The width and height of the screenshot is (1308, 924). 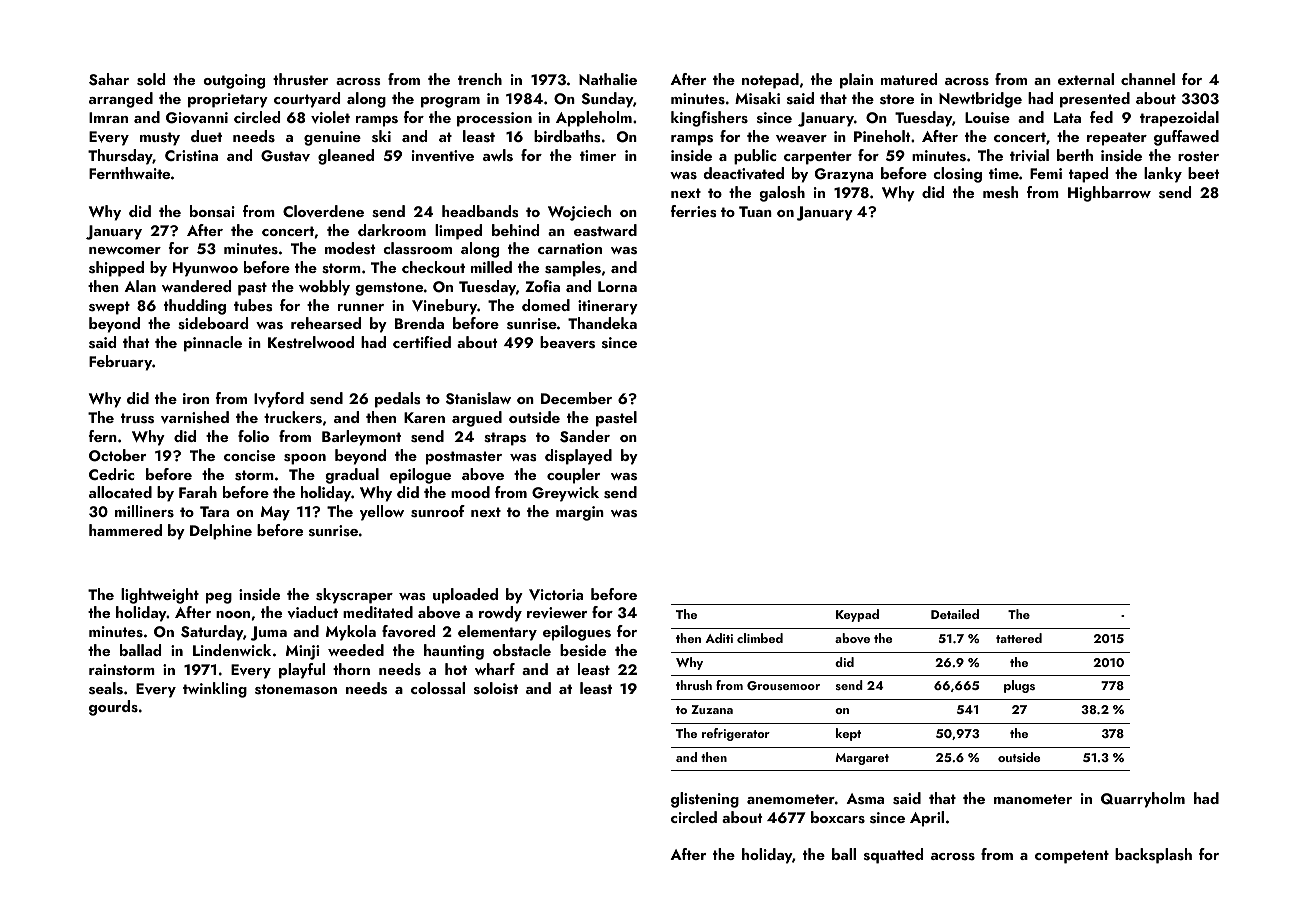 I want to click on Stanislaw, so click(x=478, y=398).
